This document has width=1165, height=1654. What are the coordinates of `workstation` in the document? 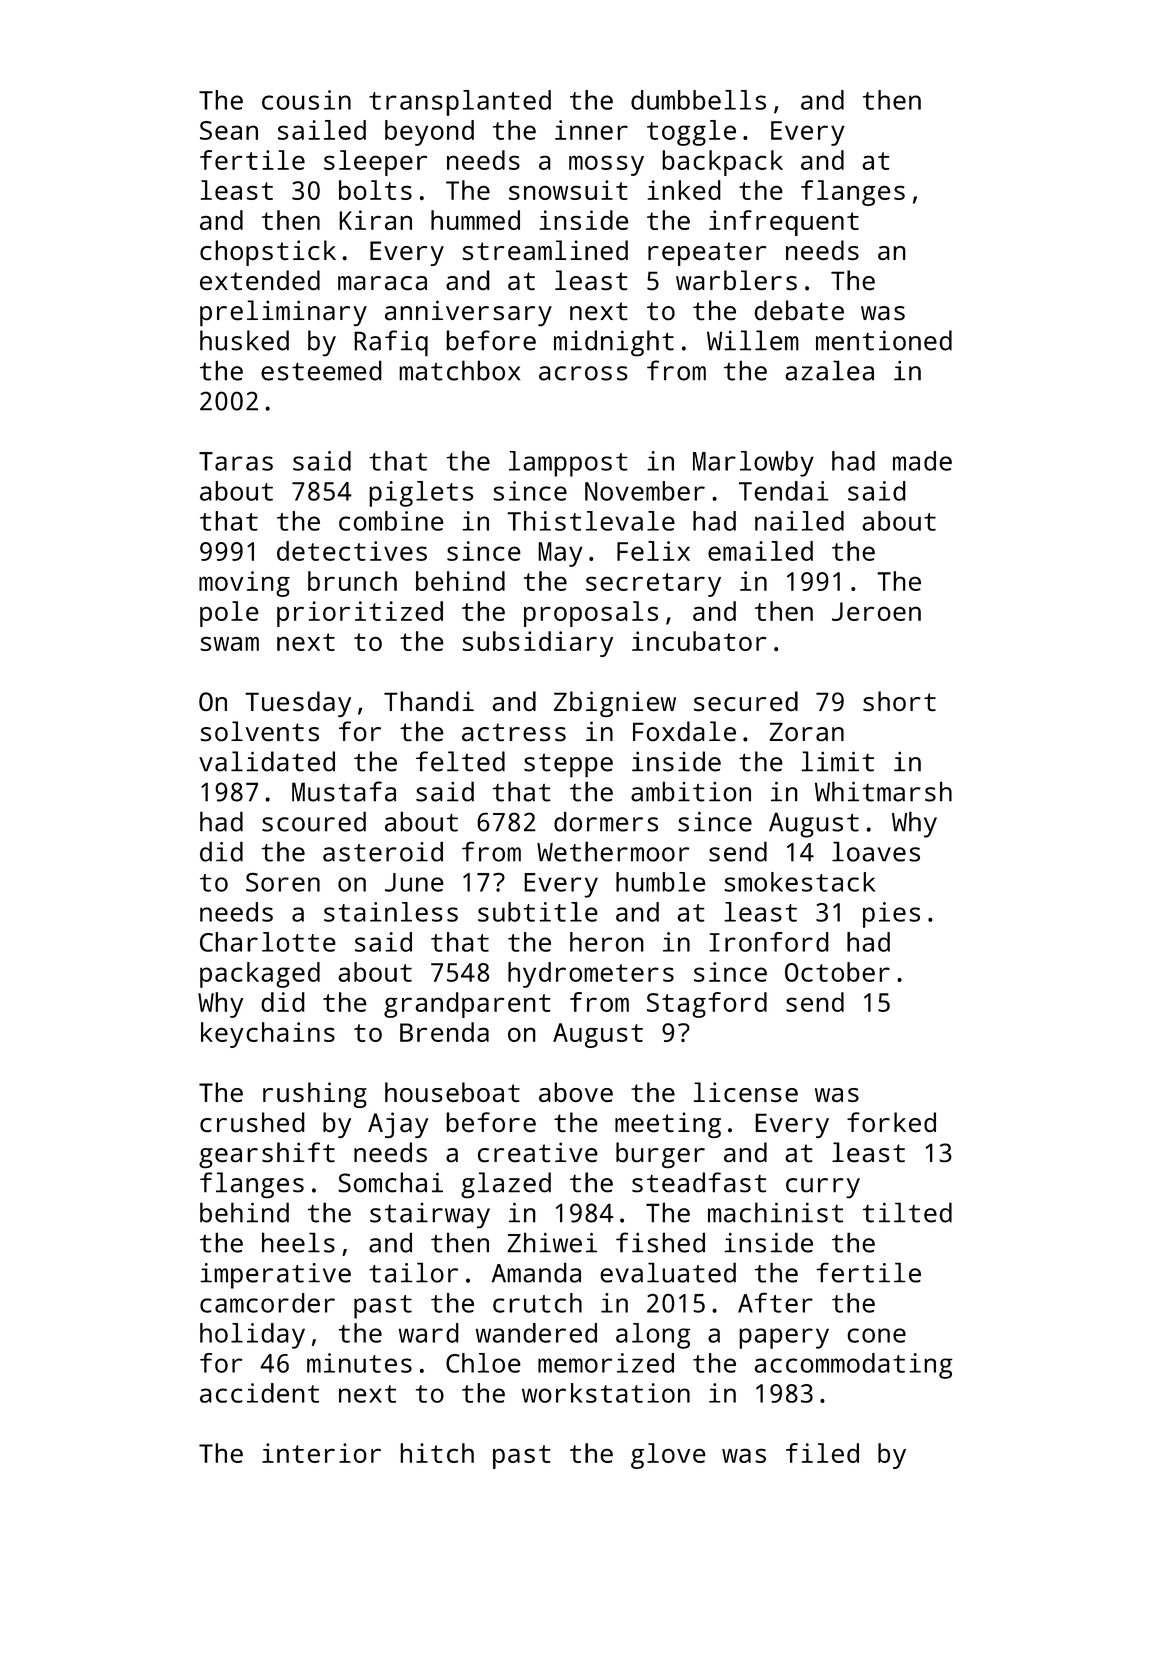 It's located at (606, 1393).
